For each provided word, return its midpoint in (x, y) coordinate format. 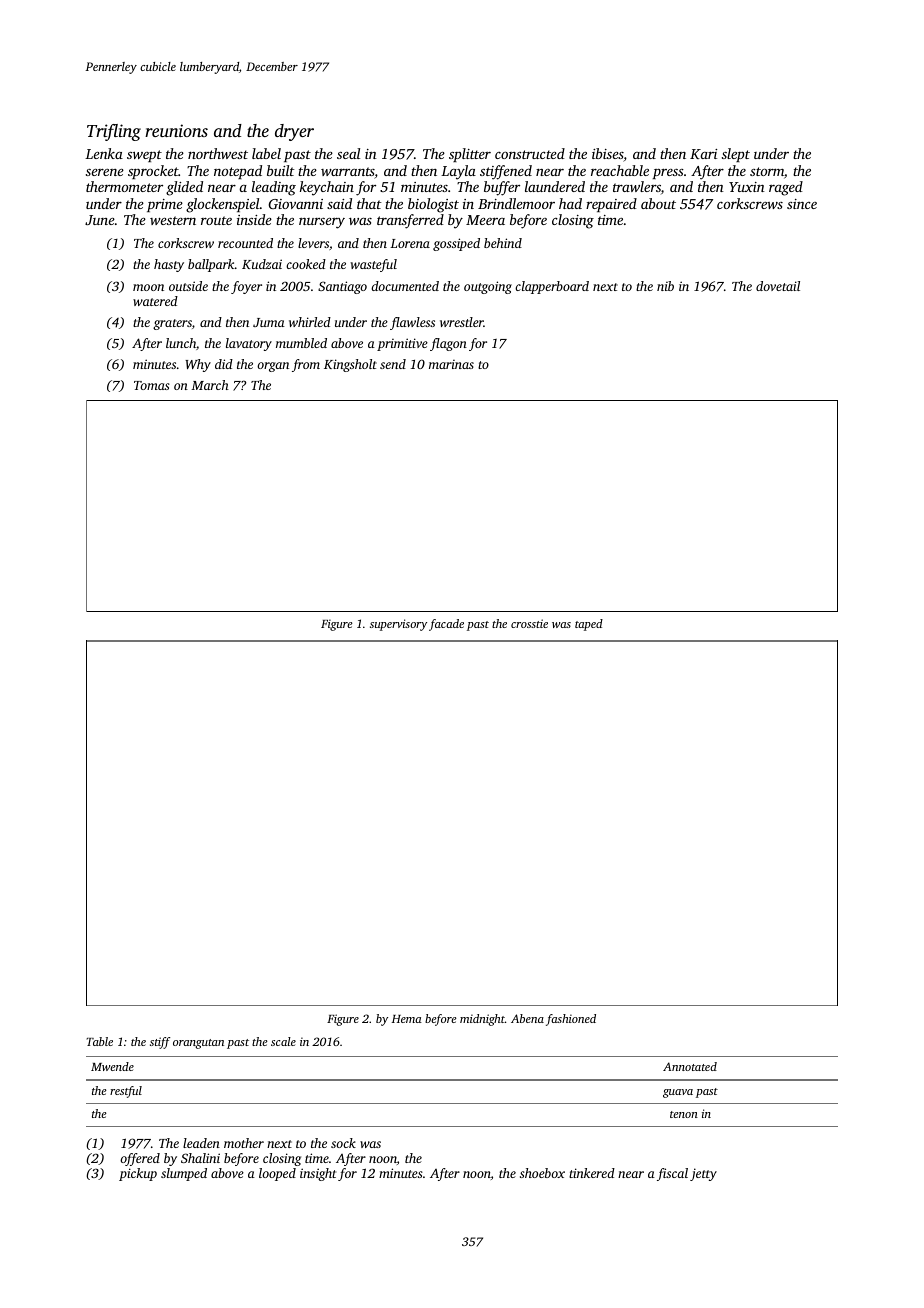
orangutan (198, 1044)
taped (589, 625)
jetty (703, 1174)
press (668, 173)
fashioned (571, 1020)
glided (184, 188)
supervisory (398, 625)
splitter (470, 155)
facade (446, 625)
